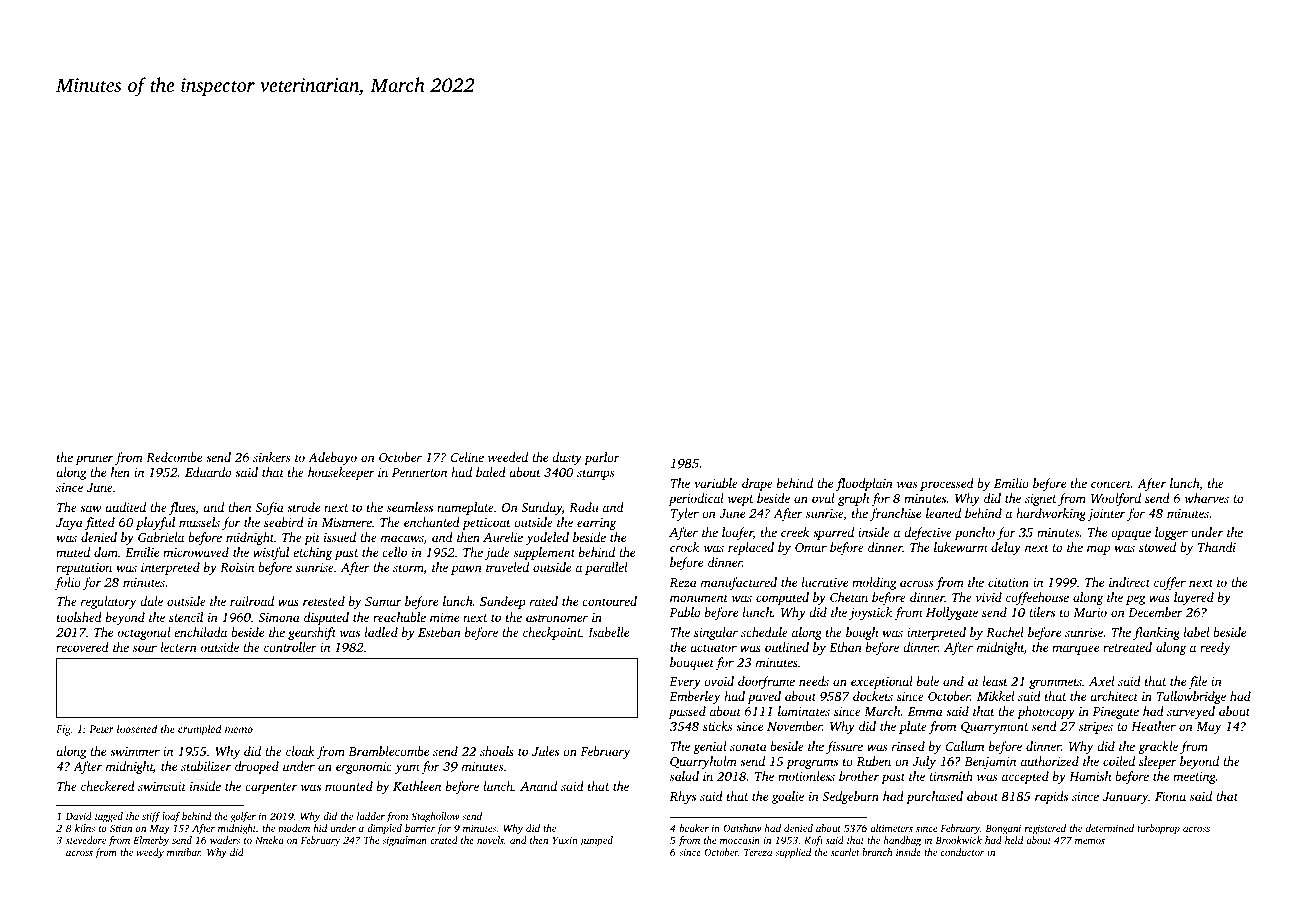 This page has height=924, width=1308. What do you see at coordinates (741, 500) in the page?
I see `wept` at bounding box center [741, 500].
